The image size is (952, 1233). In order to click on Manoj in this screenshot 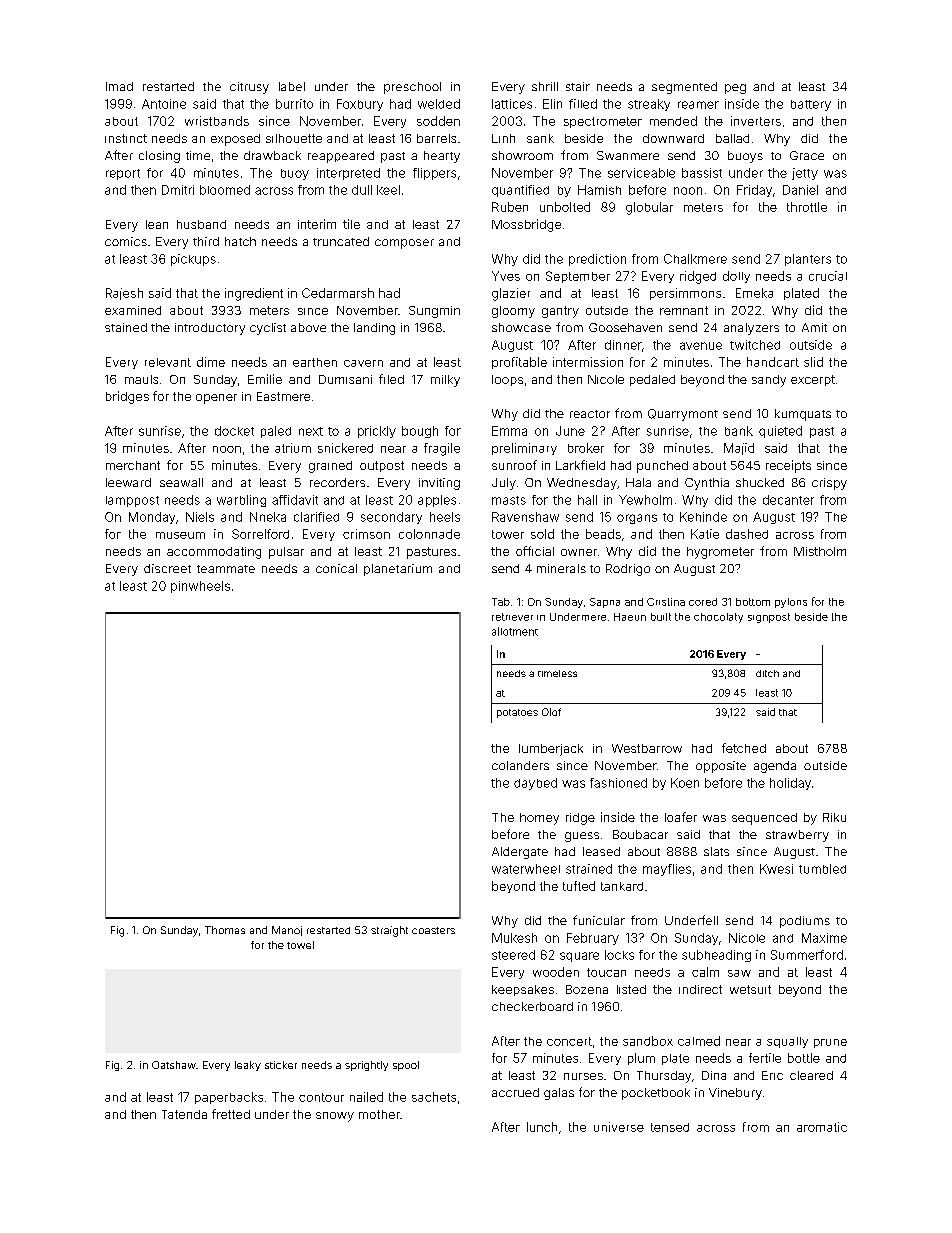, I will do `click(287, 931)`.
